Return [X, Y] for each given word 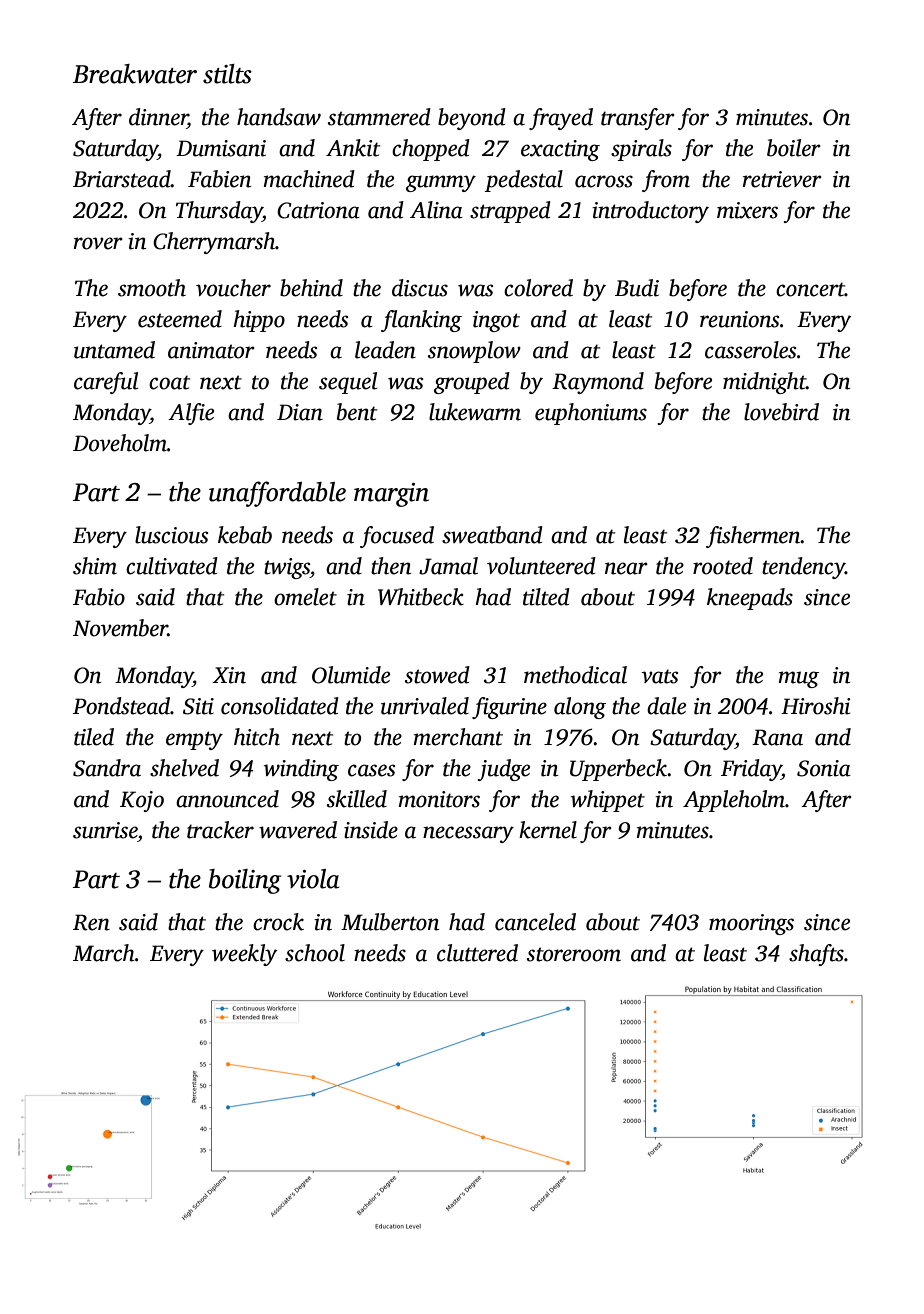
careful [106, 383]
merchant [458, 737]
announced [227, 799]
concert [810, 289]
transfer [638, 119]
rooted [723, 566]
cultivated [172, 566]
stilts [227, 74]
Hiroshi [815, 706]
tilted [546, 597]
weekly [244, 955]
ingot [496, 321]
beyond [472, 119]
